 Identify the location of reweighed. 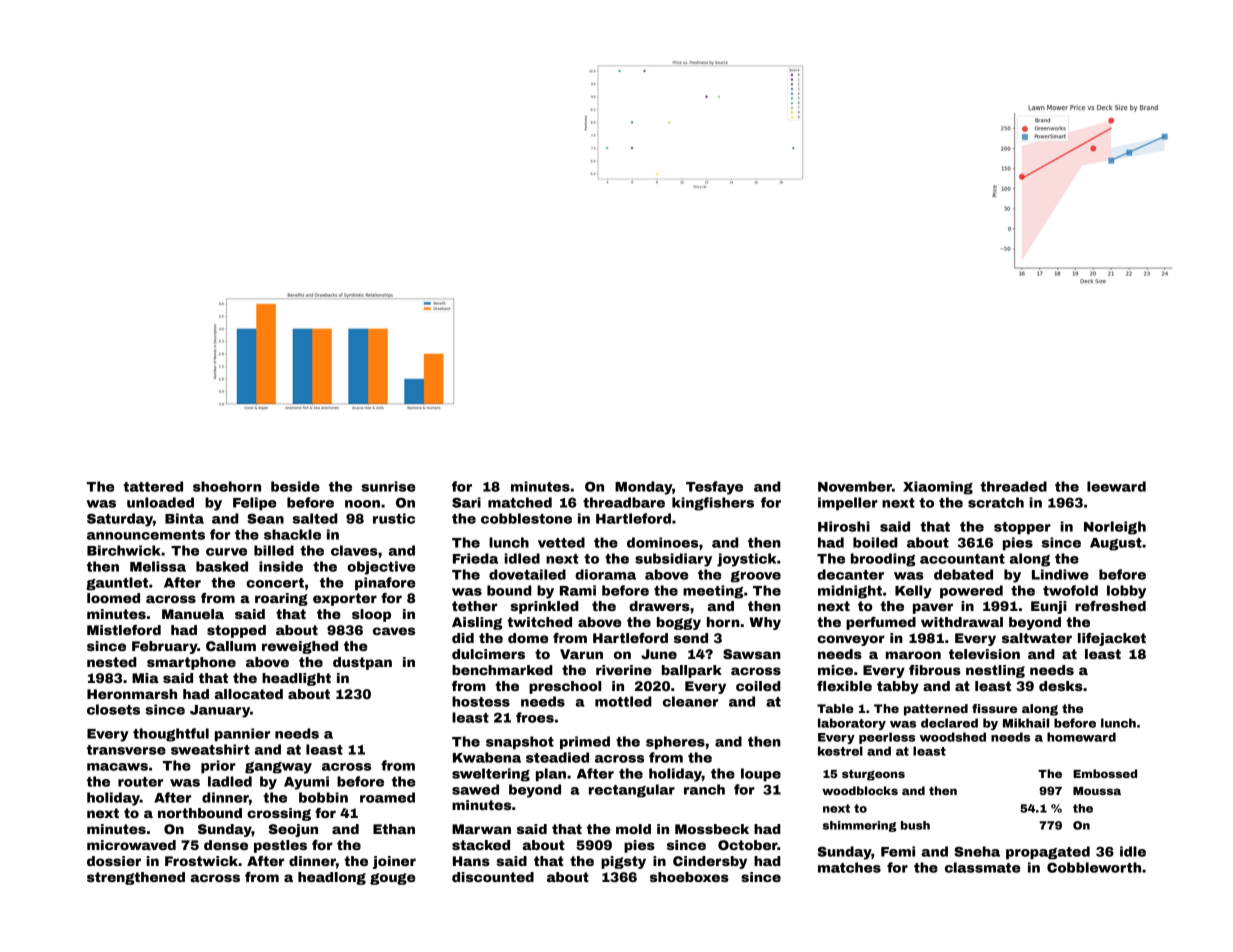
(300, 647).
